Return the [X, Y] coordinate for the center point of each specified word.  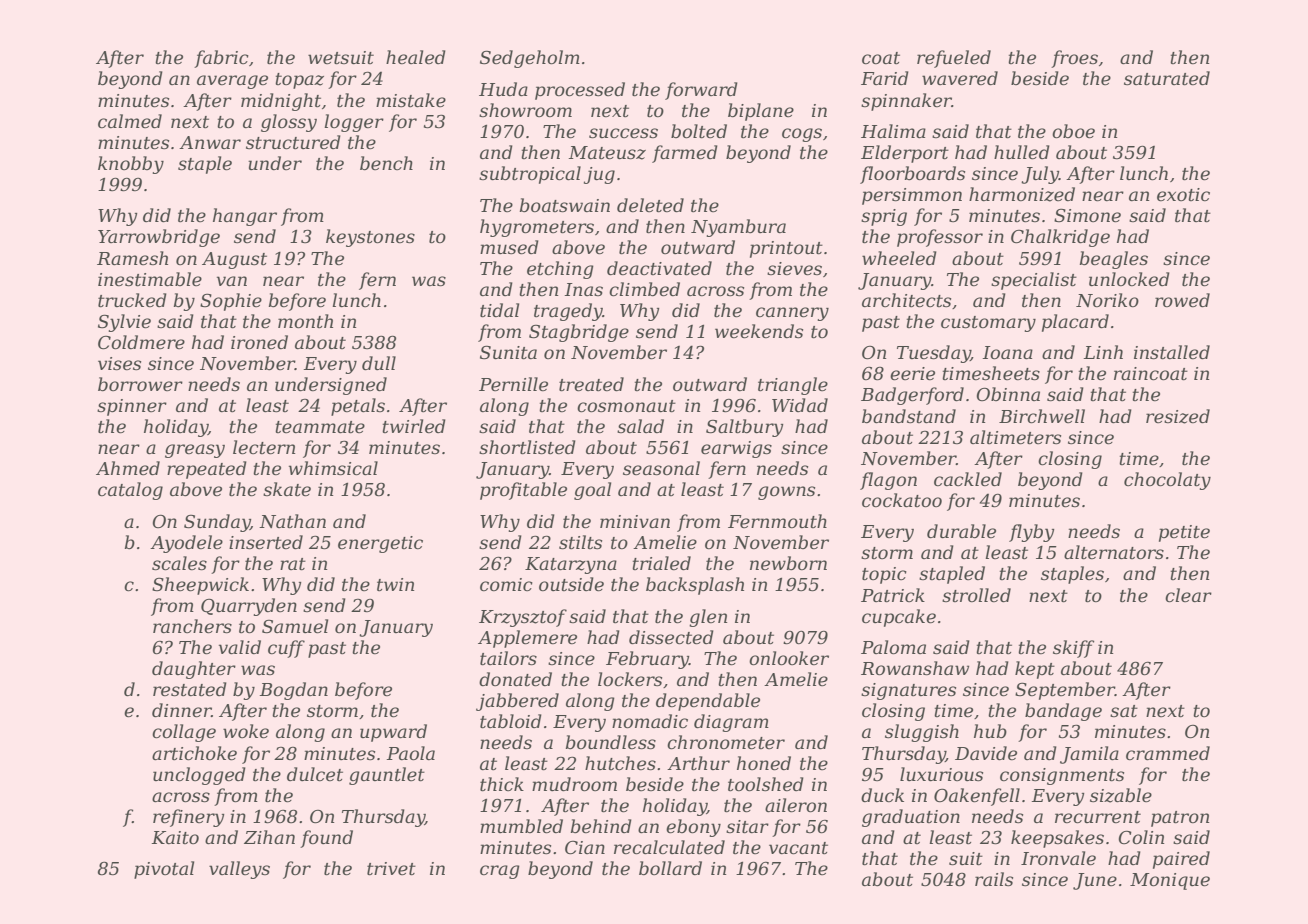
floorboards [912, 175]
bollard [670, 868]
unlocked [1129, 279]
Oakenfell [977, 797]
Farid [885, 78]
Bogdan [293, 691]
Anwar [210, 142]
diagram [731, 723]
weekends [759, 331]
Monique [1170, 881]
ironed [259, 342]
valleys [239, 870]
